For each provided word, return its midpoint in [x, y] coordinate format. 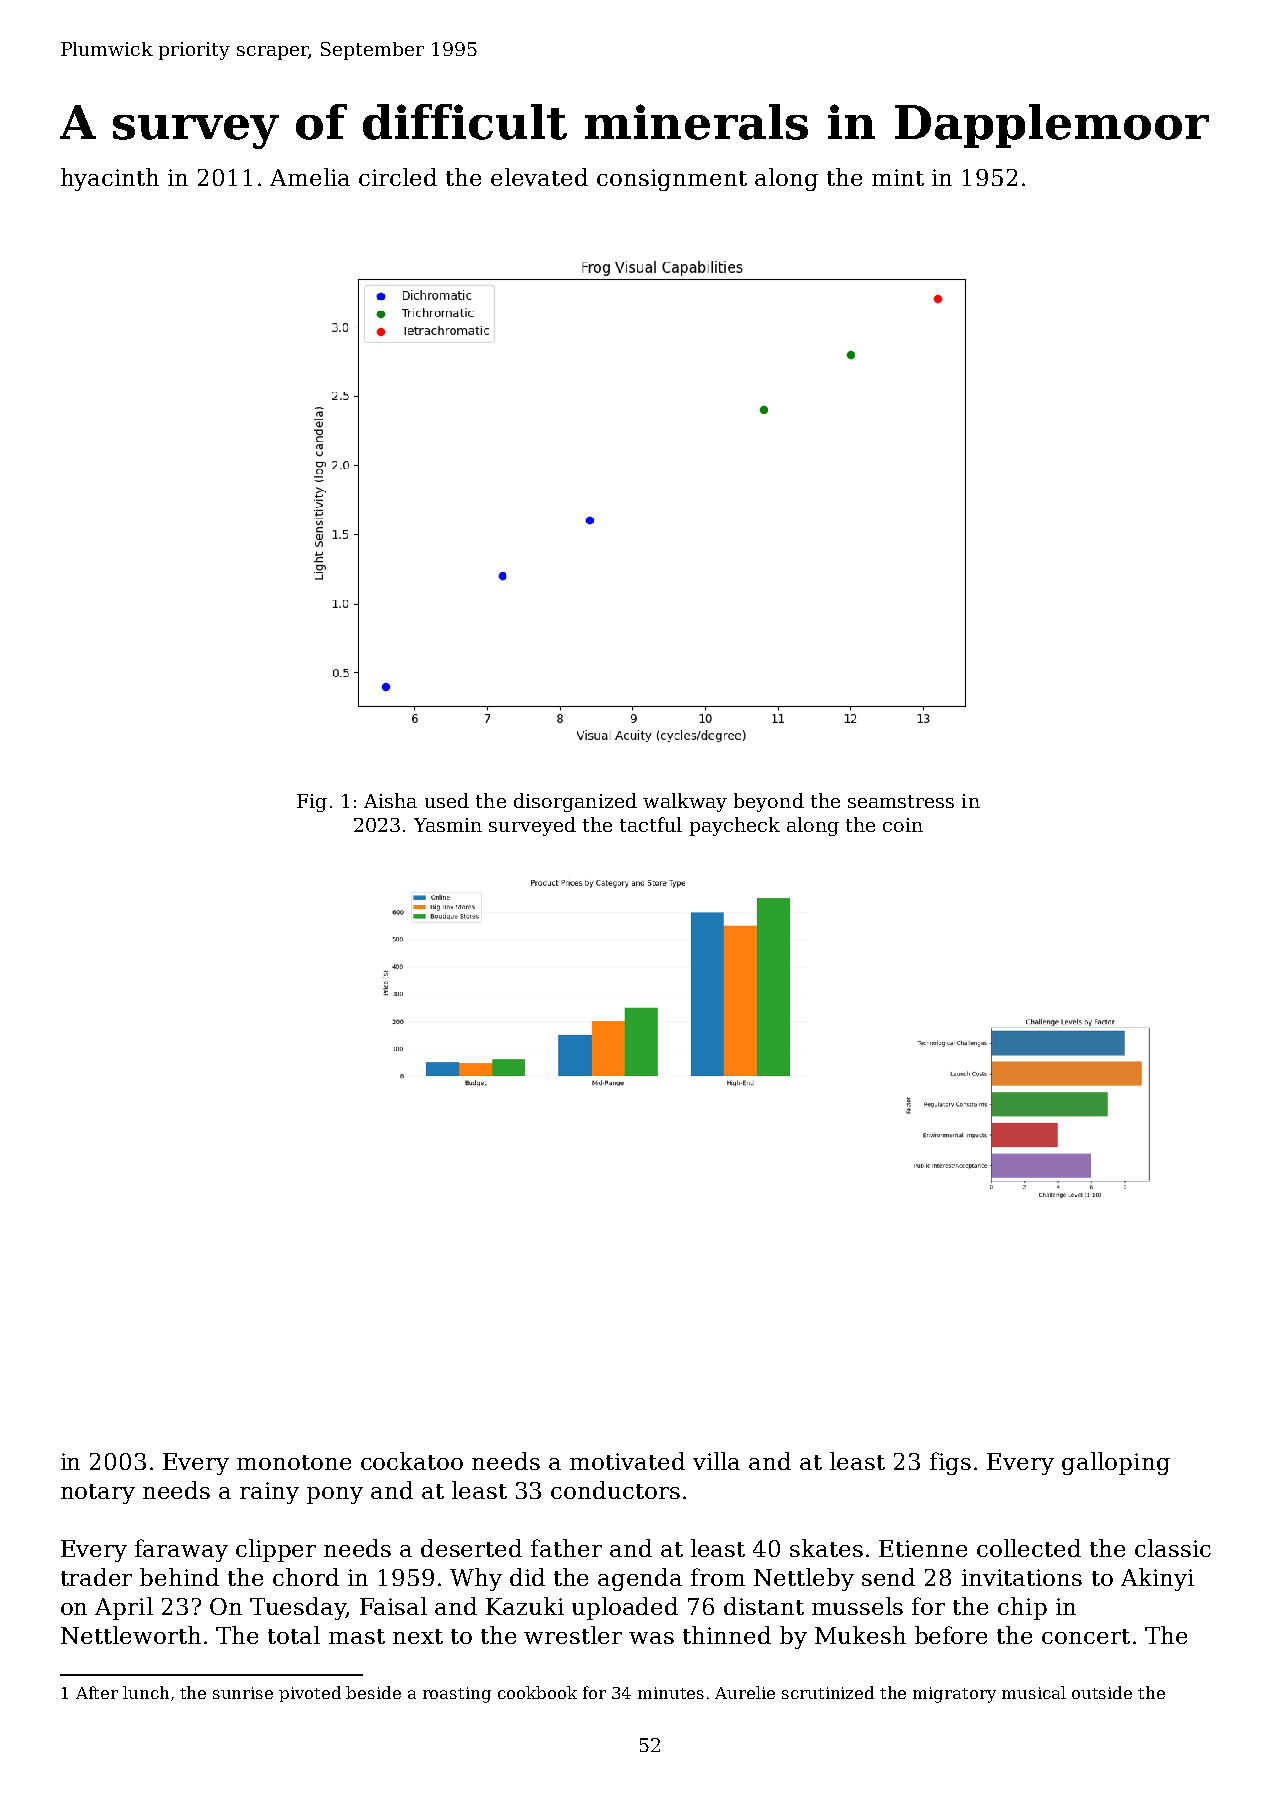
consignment [672, 180]
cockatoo [412, 1461]
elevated [539, 177]
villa [716, 1461]
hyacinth [110, 179]
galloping [1116, 1463]
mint [898, 177]
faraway [181, 1550]
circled [398, 177]
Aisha [390, 800]
